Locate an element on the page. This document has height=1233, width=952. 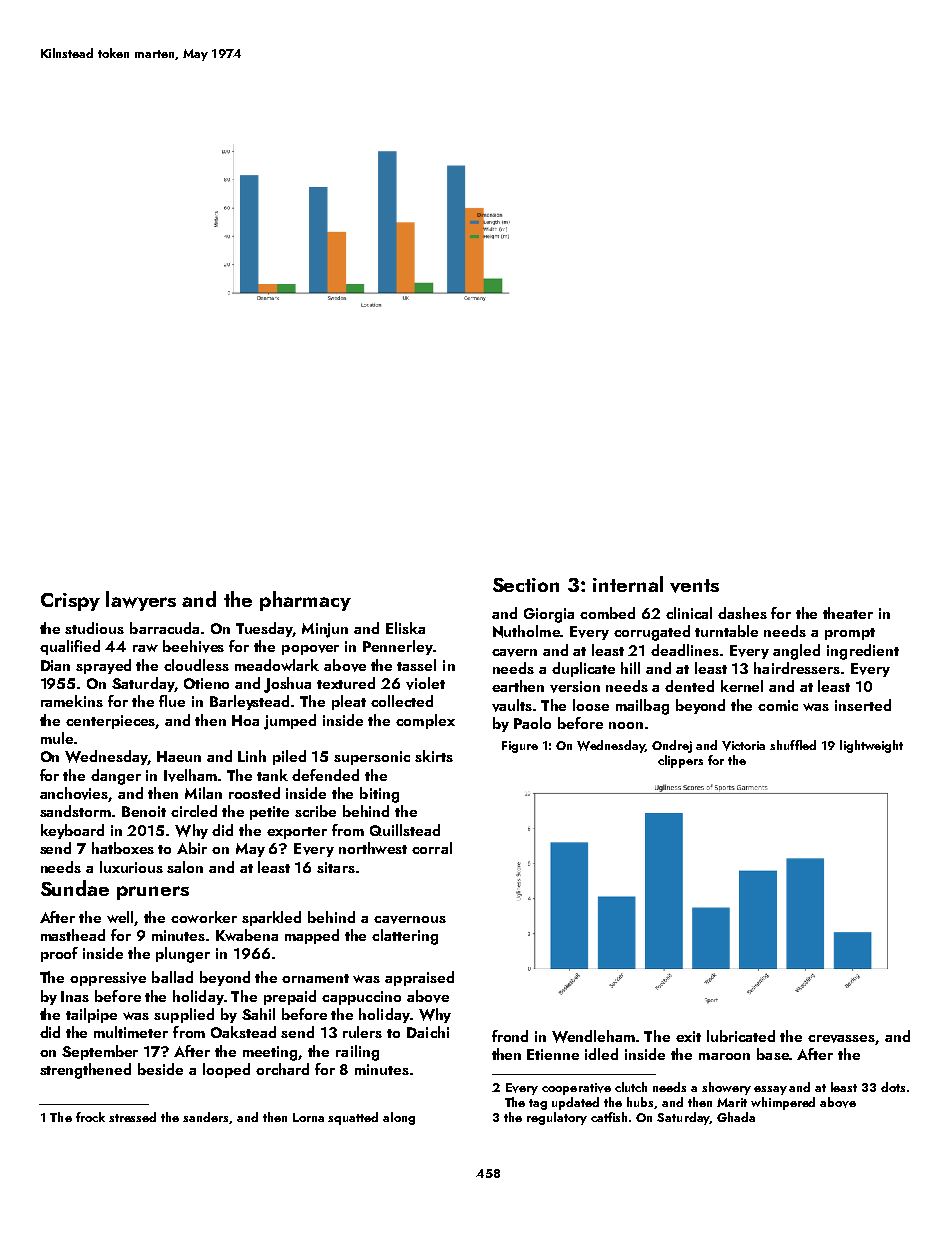
crevasses is located at coordinates (842, 1040).
